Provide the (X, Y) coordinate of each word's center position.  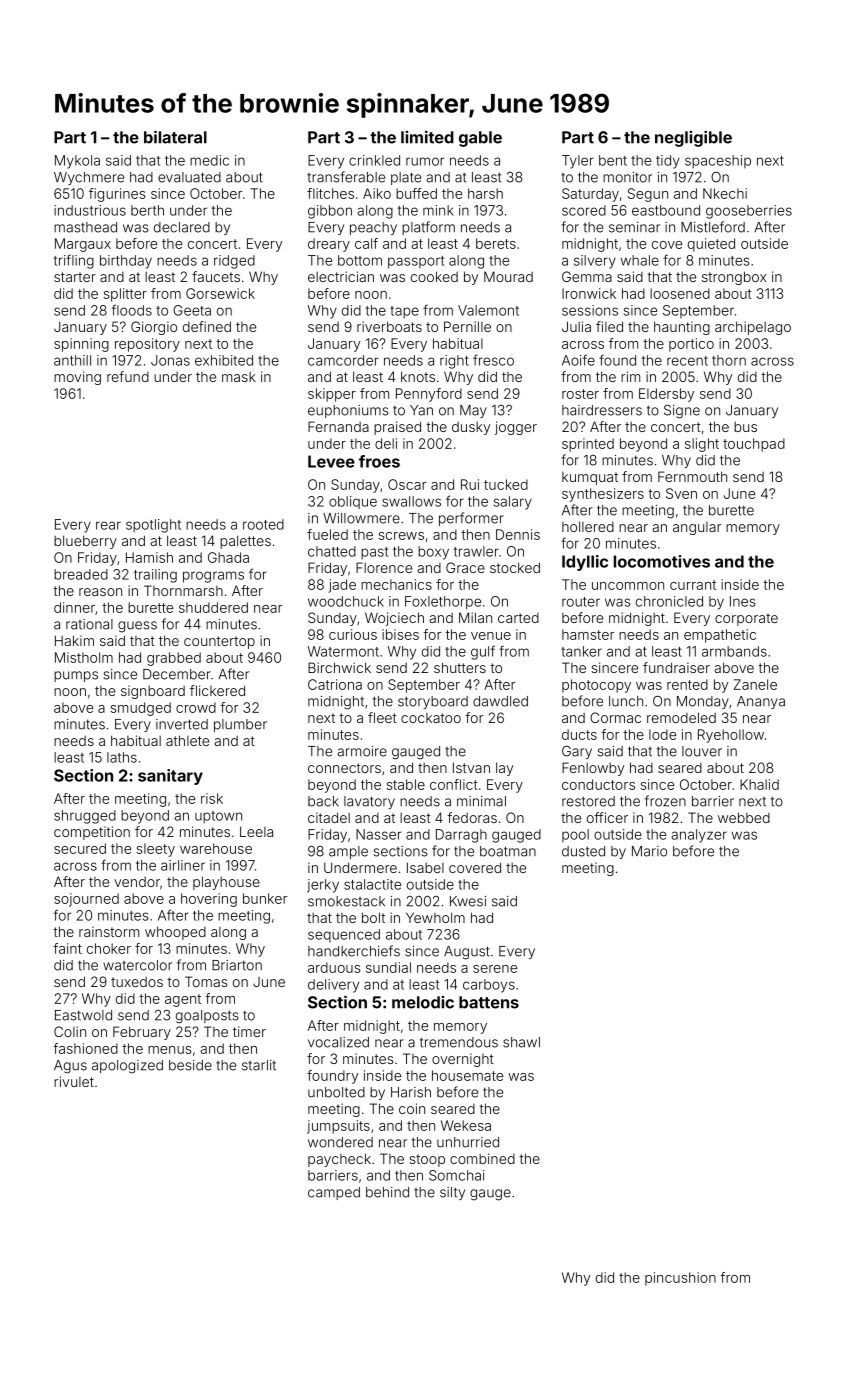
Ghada (228, 557)
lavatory (369, 802)
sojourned (86, 900)
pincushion (680, 1279)
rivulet (74, 1081)
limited (427, 137)
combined (482, 1158)
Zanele (755, 684)
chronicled (669, 601)
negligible (693, 138)
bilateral (175, 137)
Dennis (518, 534)
